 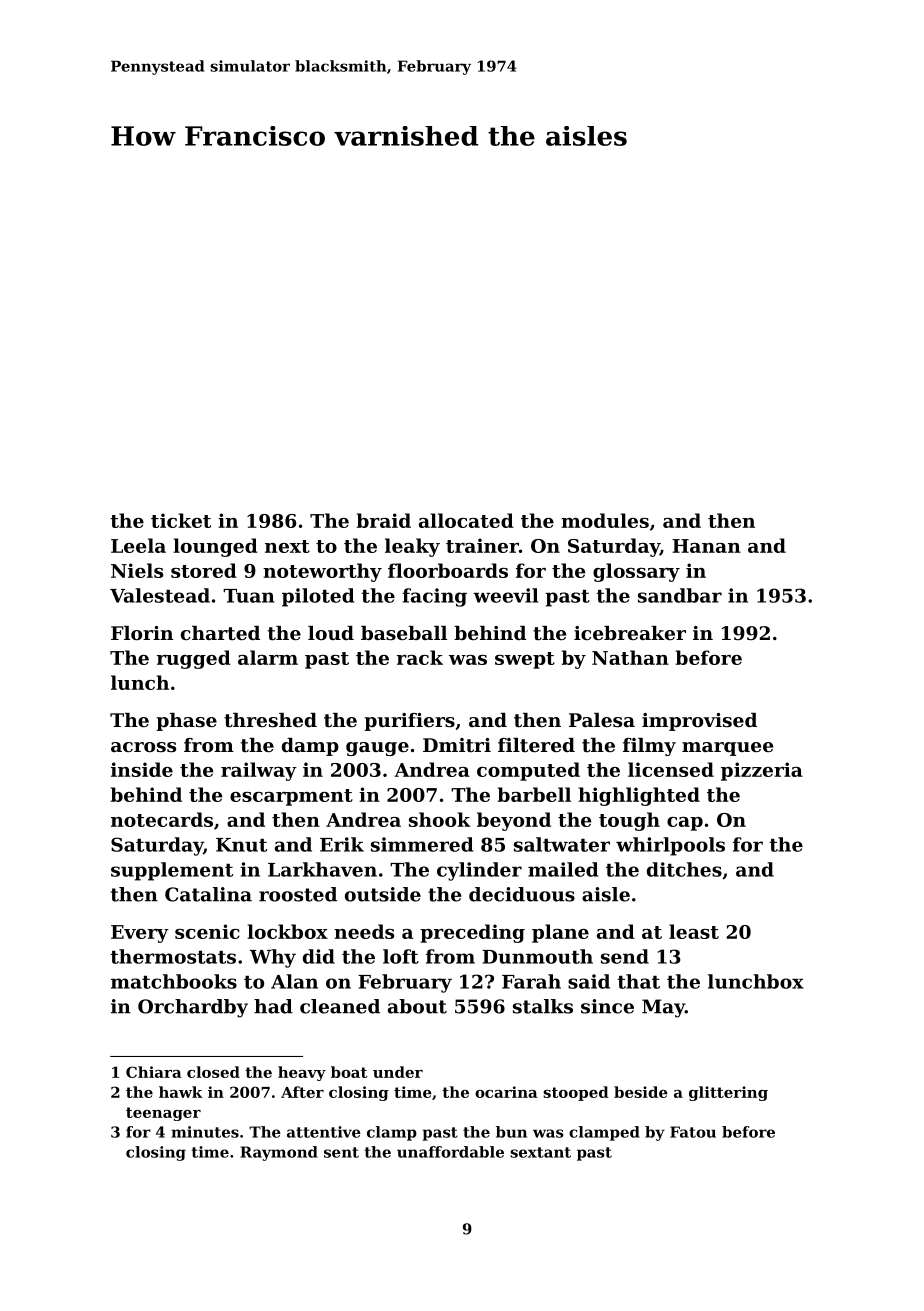 I want to click on Hanan, so click(x=706, y=546).
